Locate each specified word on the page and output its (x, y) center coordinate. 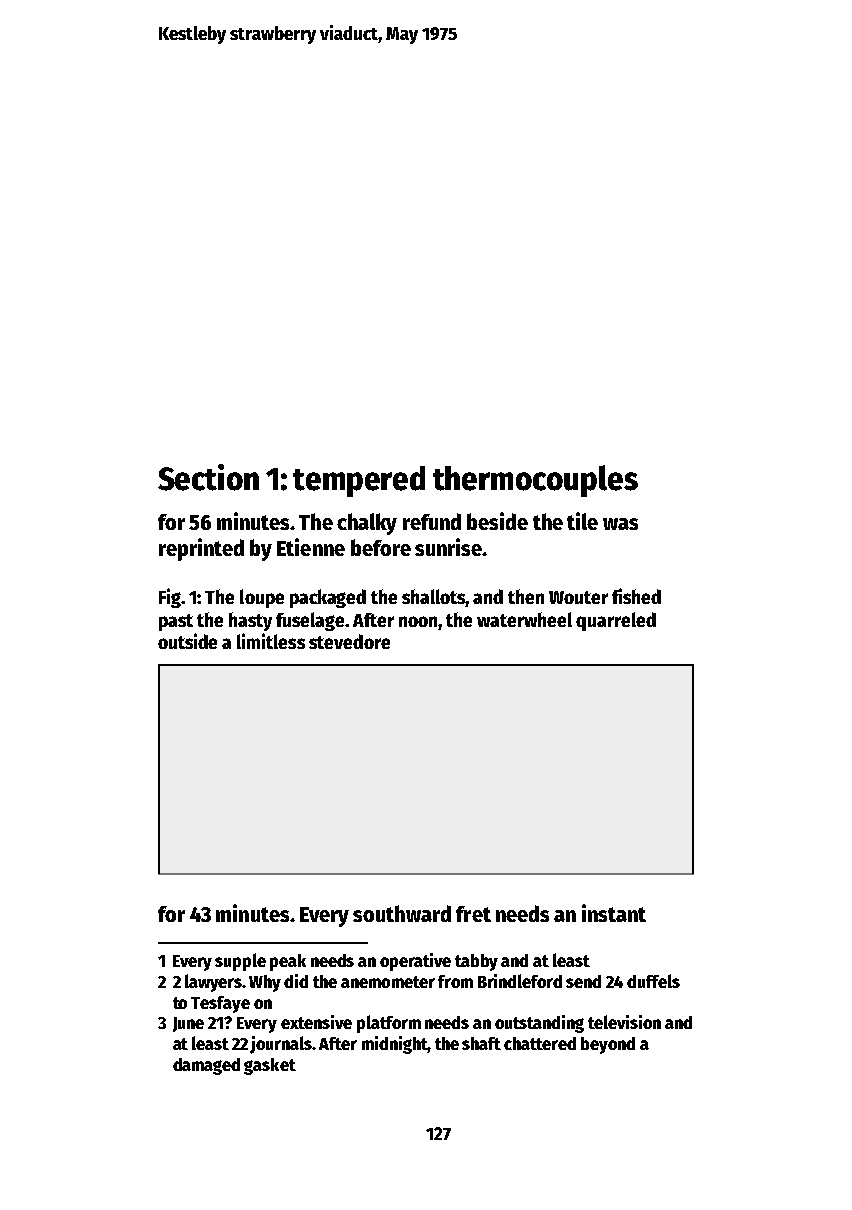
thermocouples (535, 481)
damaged (206, 1066)
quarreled (616, 621)
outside (187, 641)
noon (419, 621)
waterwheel (524, 619)
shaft (481, 1043)
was (620, 524)
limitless (271, 641)
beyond (608, 1045)
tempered (359, 481)
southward (402, 913)
